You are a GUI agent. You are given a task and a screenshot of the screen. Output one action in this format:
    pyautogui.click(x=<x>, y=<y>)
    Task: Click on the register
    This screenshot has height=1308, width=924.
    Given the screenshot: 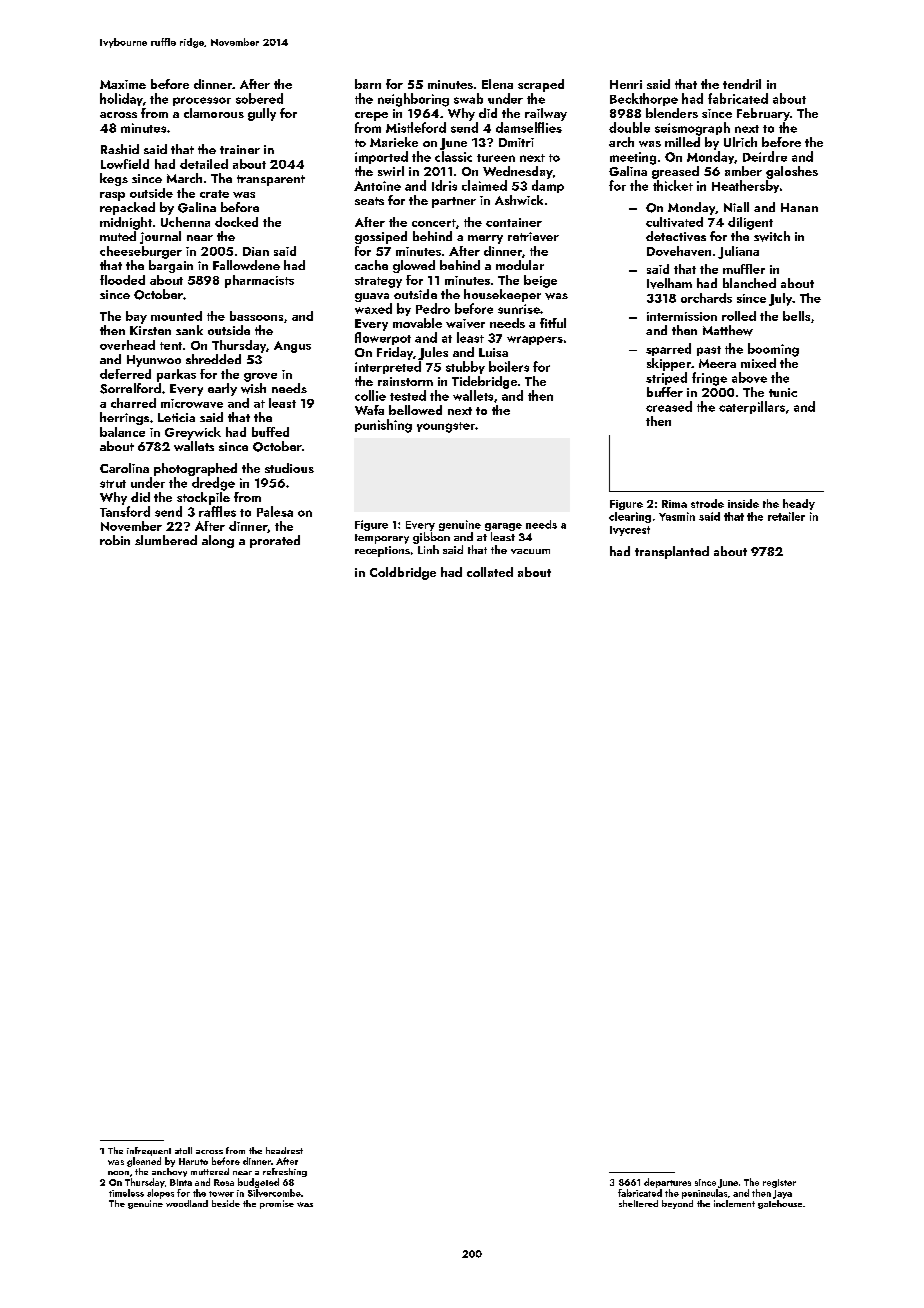 What is the action you would take?
    pyautogui.click(x=779, y=1183)
